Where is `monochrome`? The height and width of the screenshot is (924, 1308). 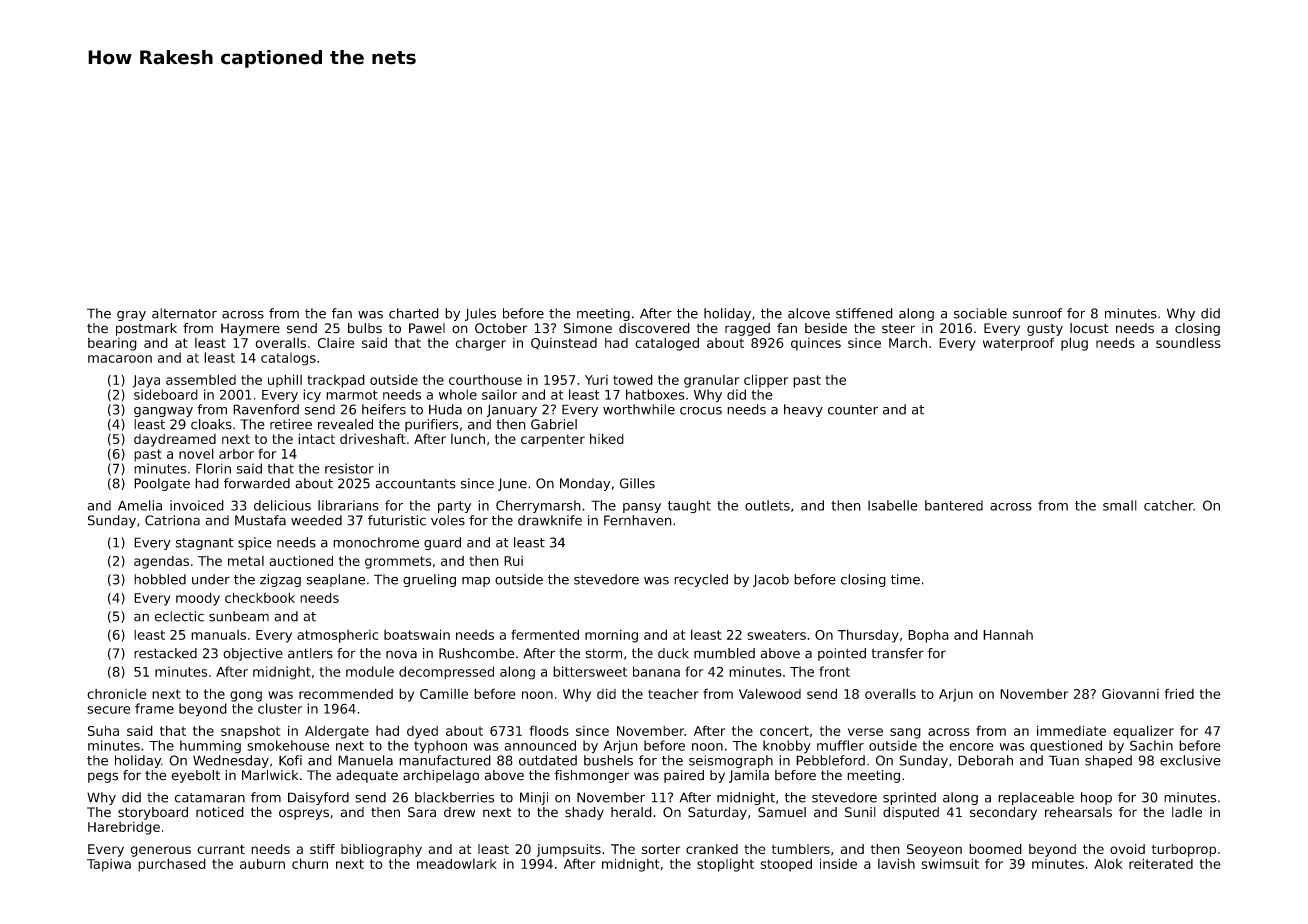
monochrome is located at coordinates (376, 542).
